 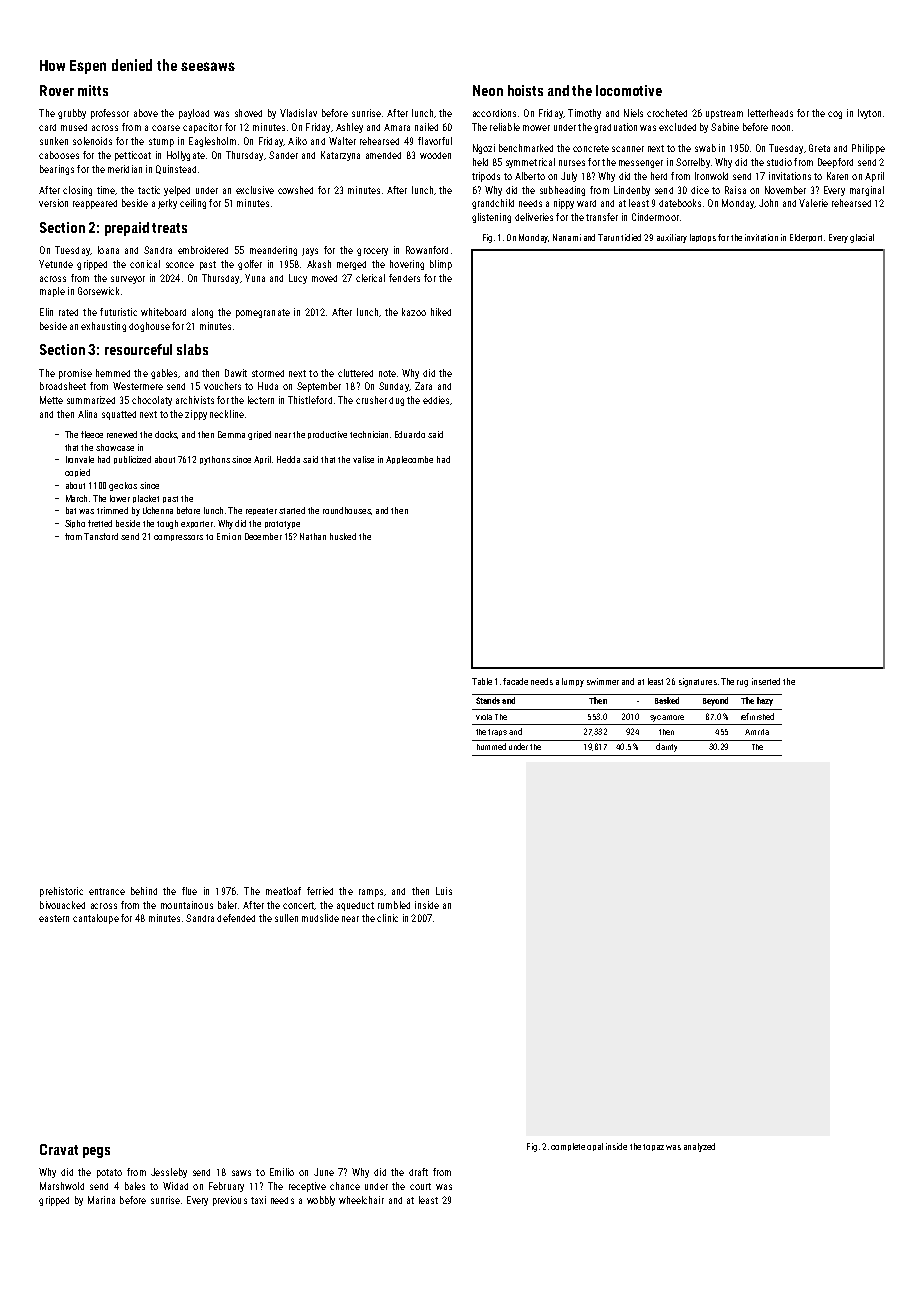 I want to click on meatloaf, so click(x=283, y=891).
